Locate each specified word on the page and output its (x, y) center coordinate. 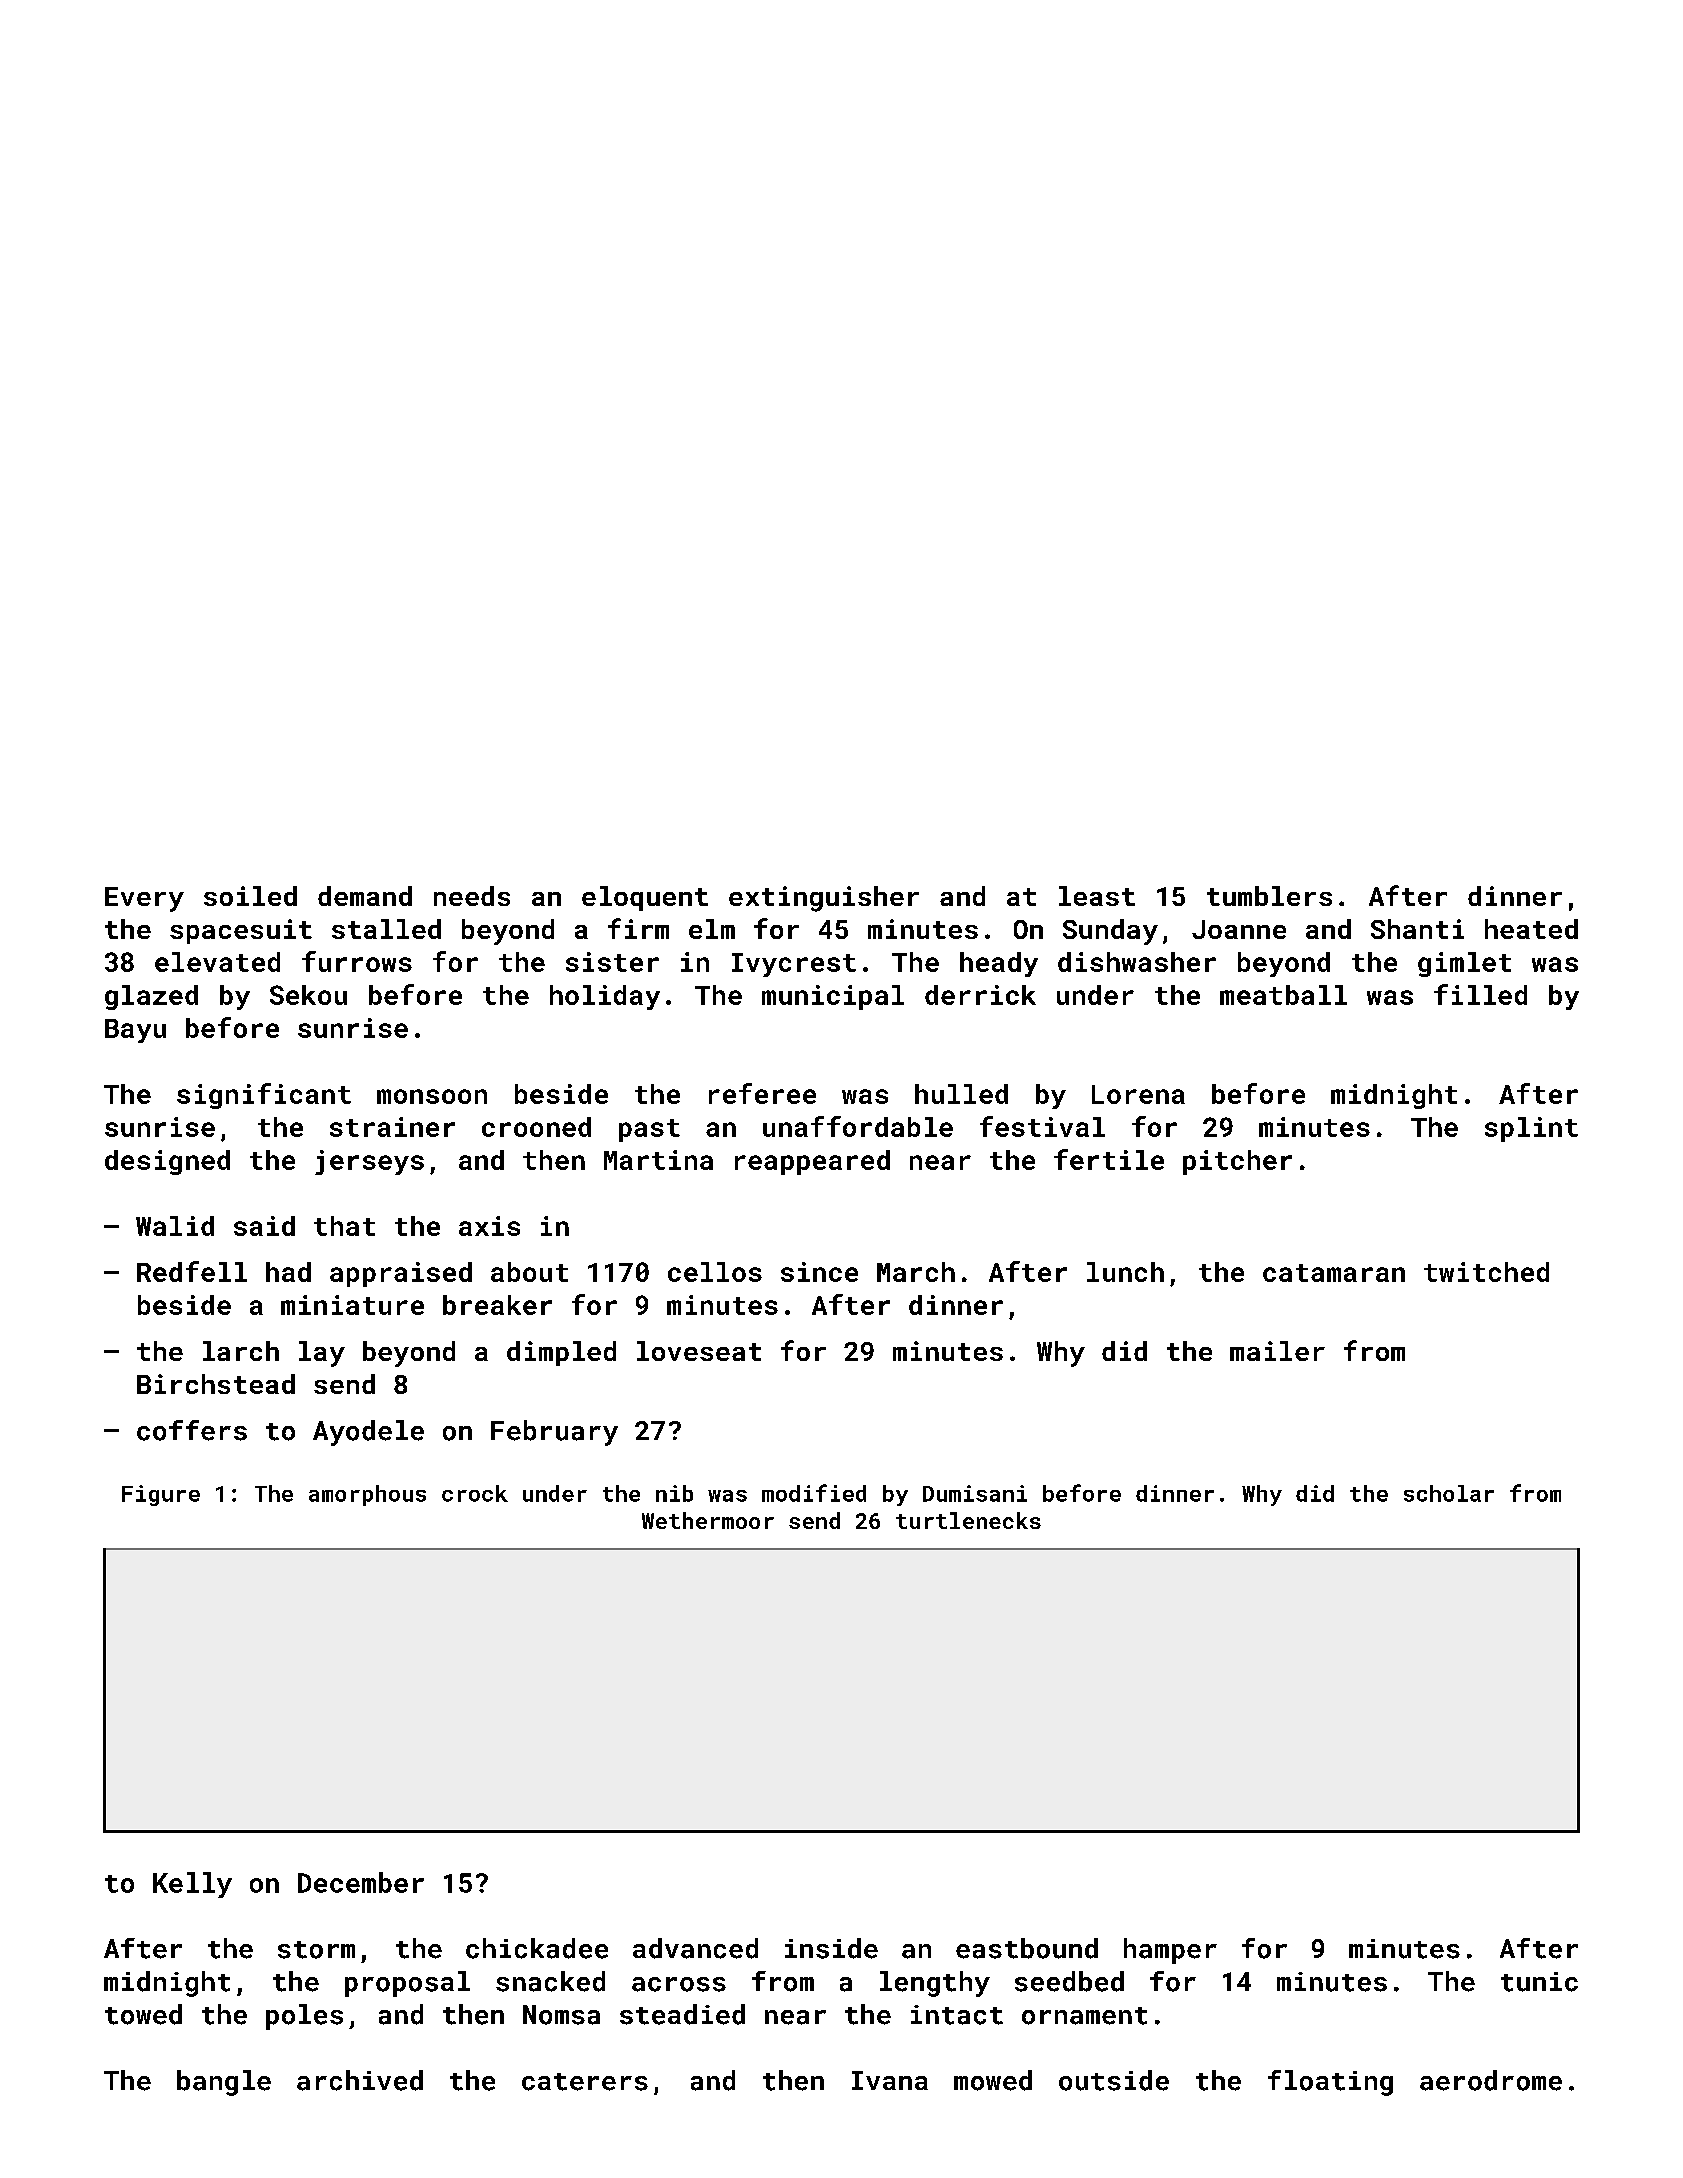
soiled (250, 896)
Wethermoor (708, 1520)
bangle (224, 2083)
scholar (1449, 1493)
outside (1114, 2080)
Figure (161, 1495)
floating (1330, 2083)
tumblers (1269, 896)
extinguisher (824, 899)
